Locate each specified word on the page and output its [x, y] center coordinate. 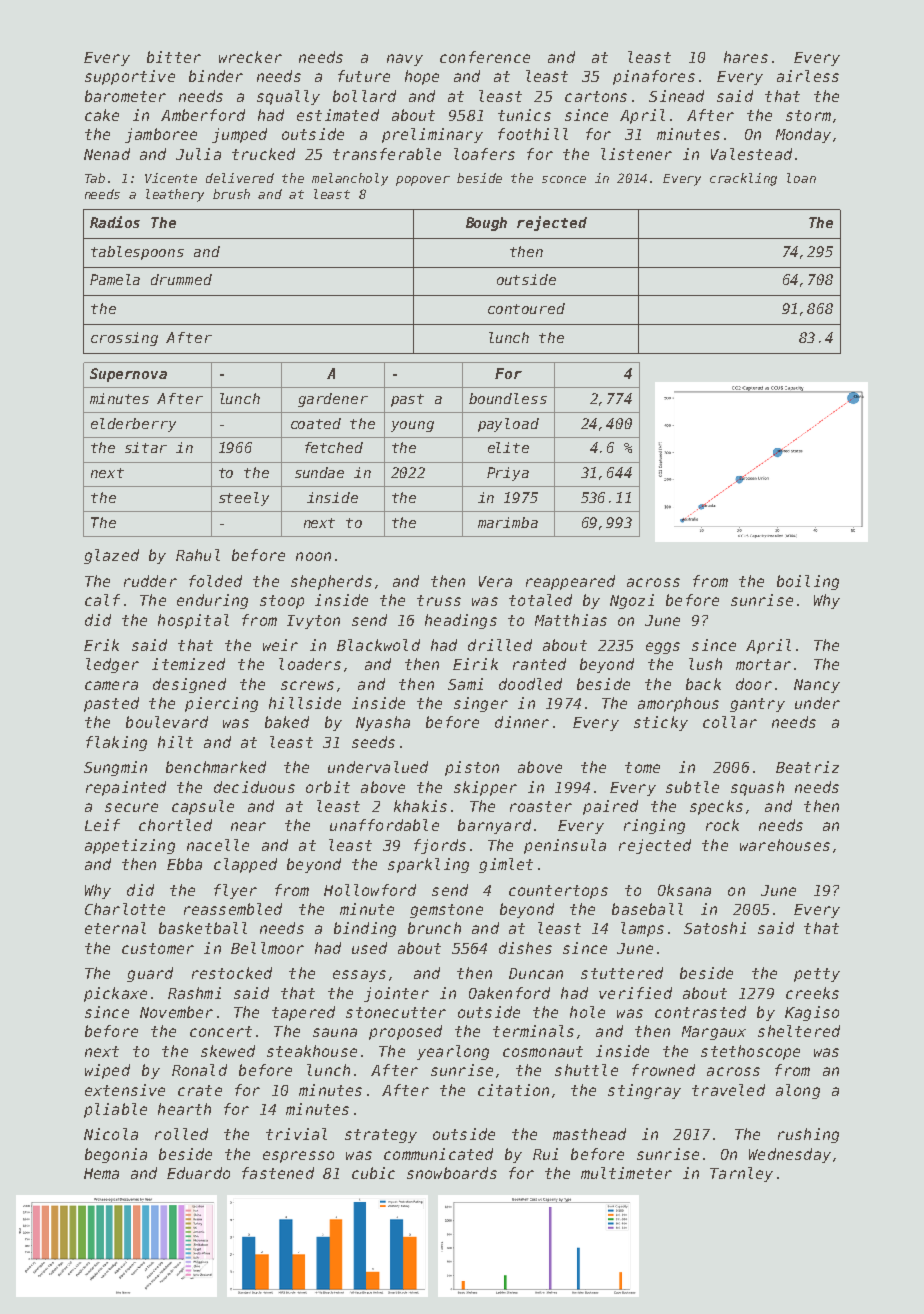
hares [746, 57]
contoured [526, 308]
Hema [101, 1173]
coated [316, 423]
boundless [508, 398]
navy [405, 60]
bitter [174, 57]
